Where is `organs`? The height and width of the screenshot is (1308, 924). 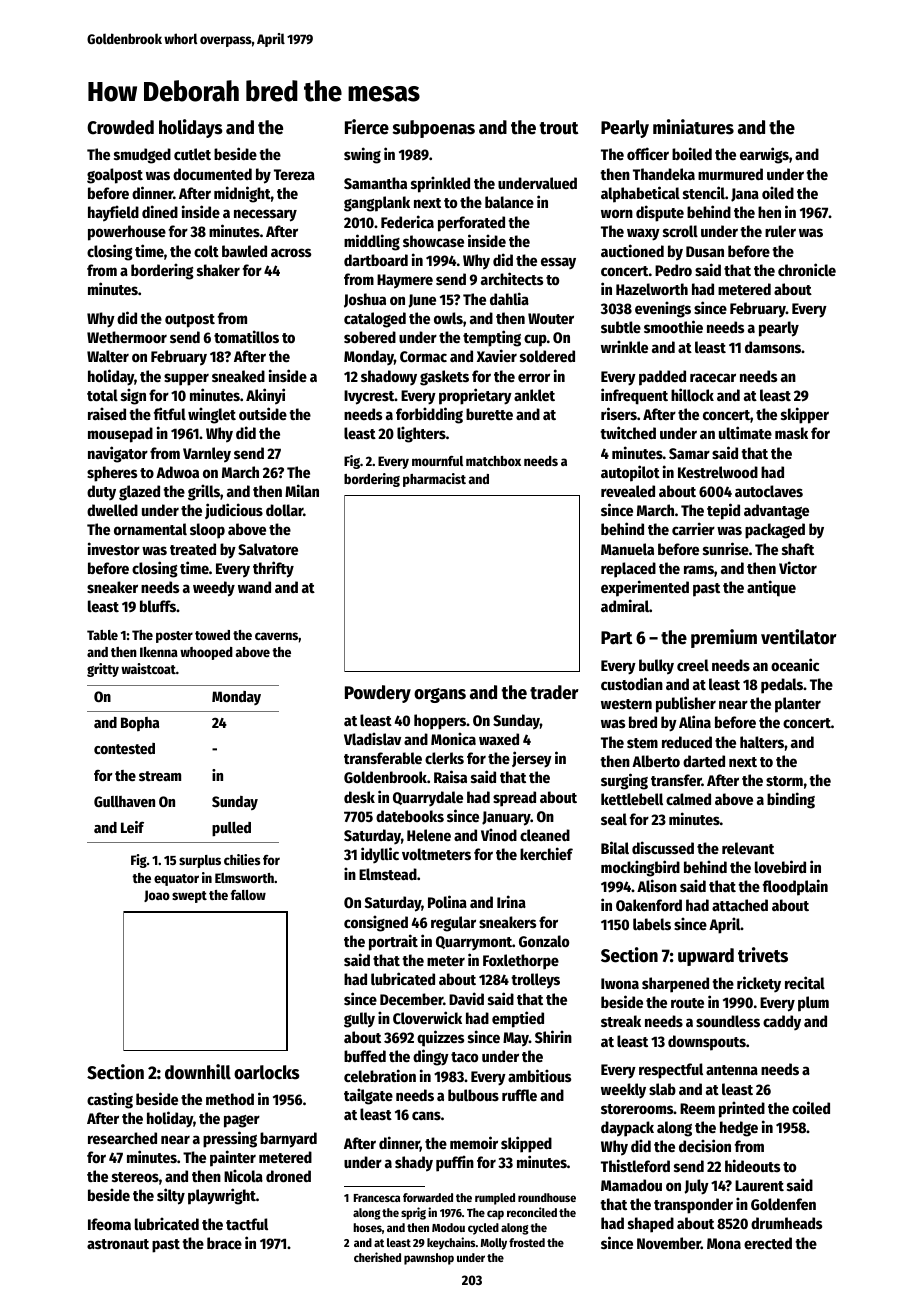 organs is located at coordinates (440, 695).
